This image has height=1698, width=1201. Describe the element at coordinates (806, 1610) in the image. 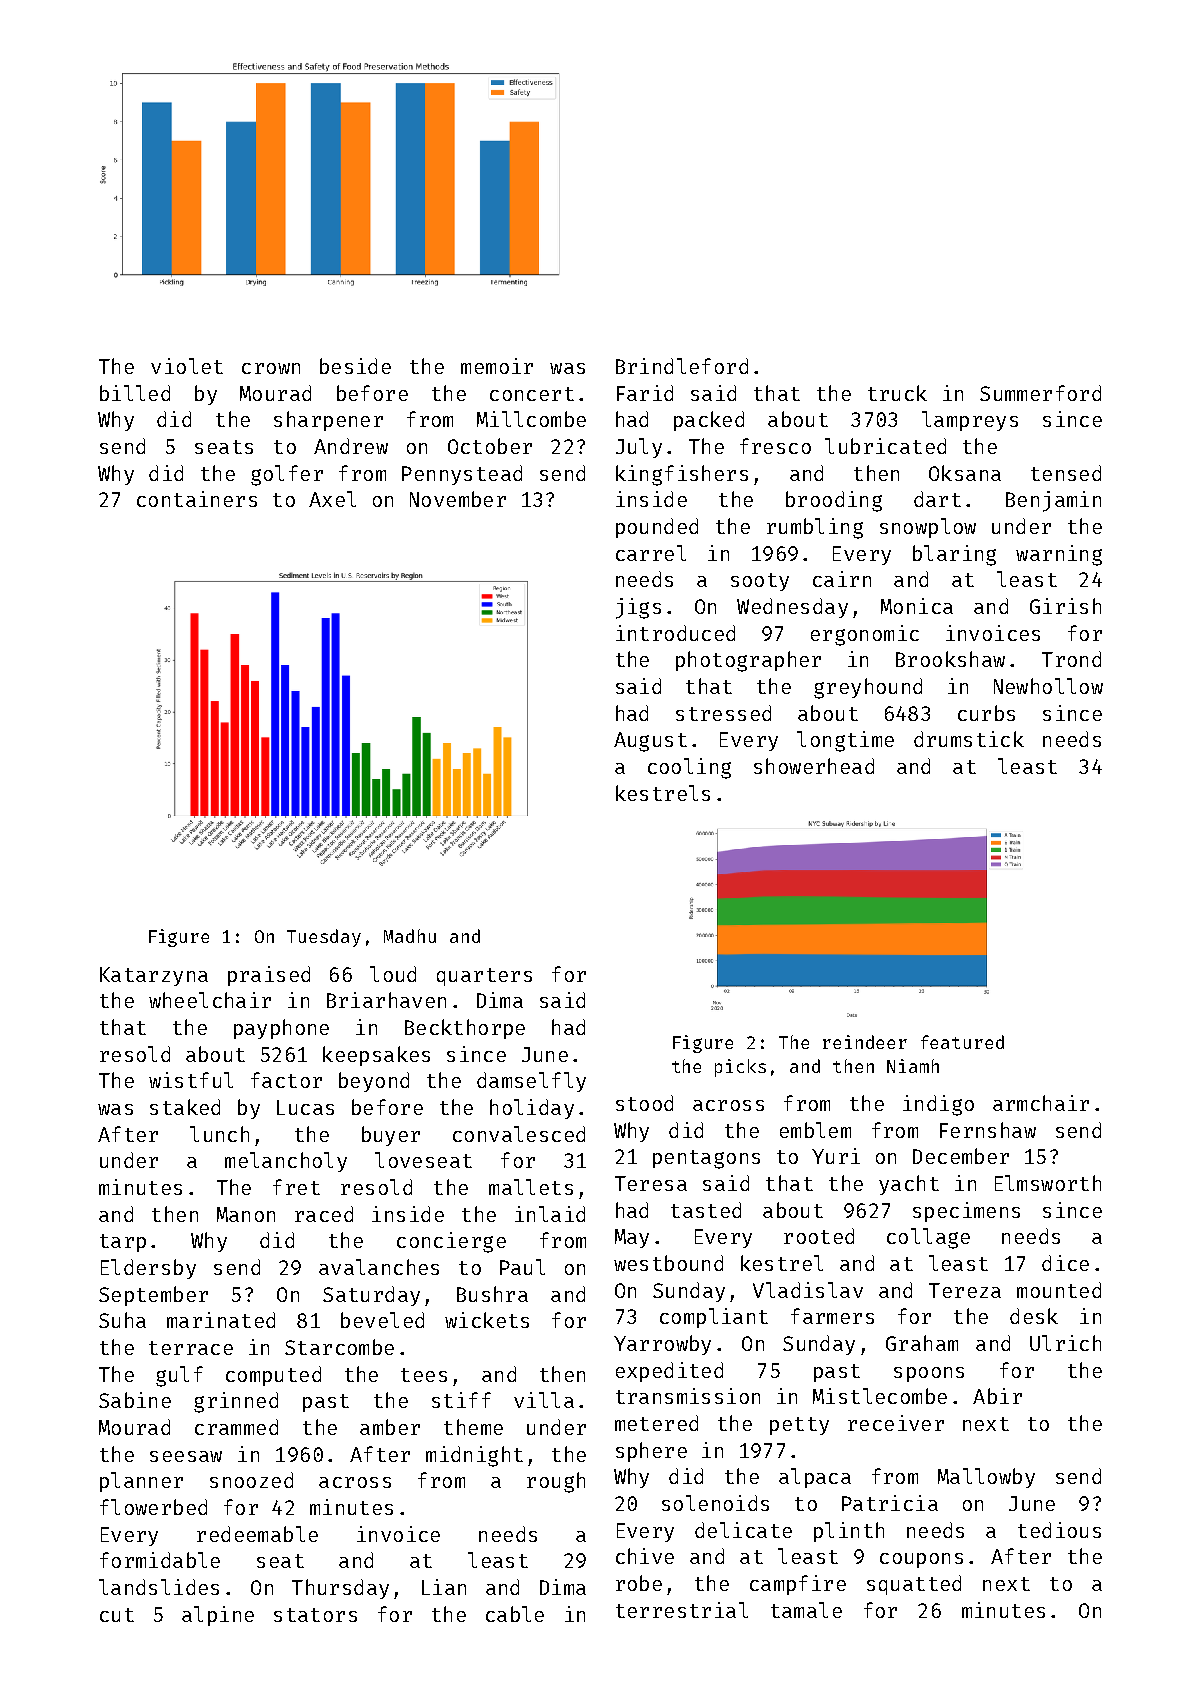

I see `tamale` at that location.
